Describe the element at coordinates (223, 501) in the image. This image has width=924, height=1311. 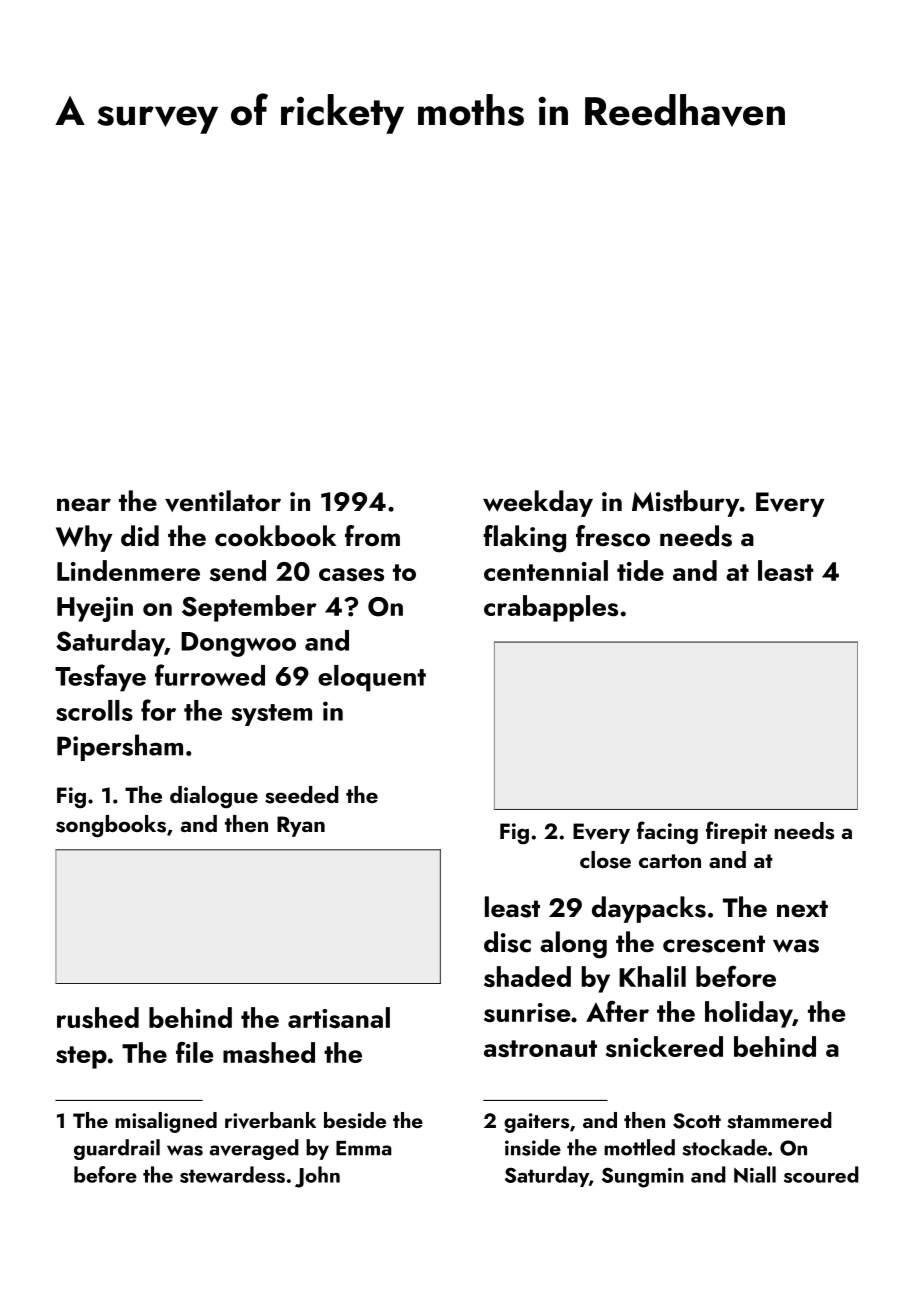
I see `ventilator` at that location.
